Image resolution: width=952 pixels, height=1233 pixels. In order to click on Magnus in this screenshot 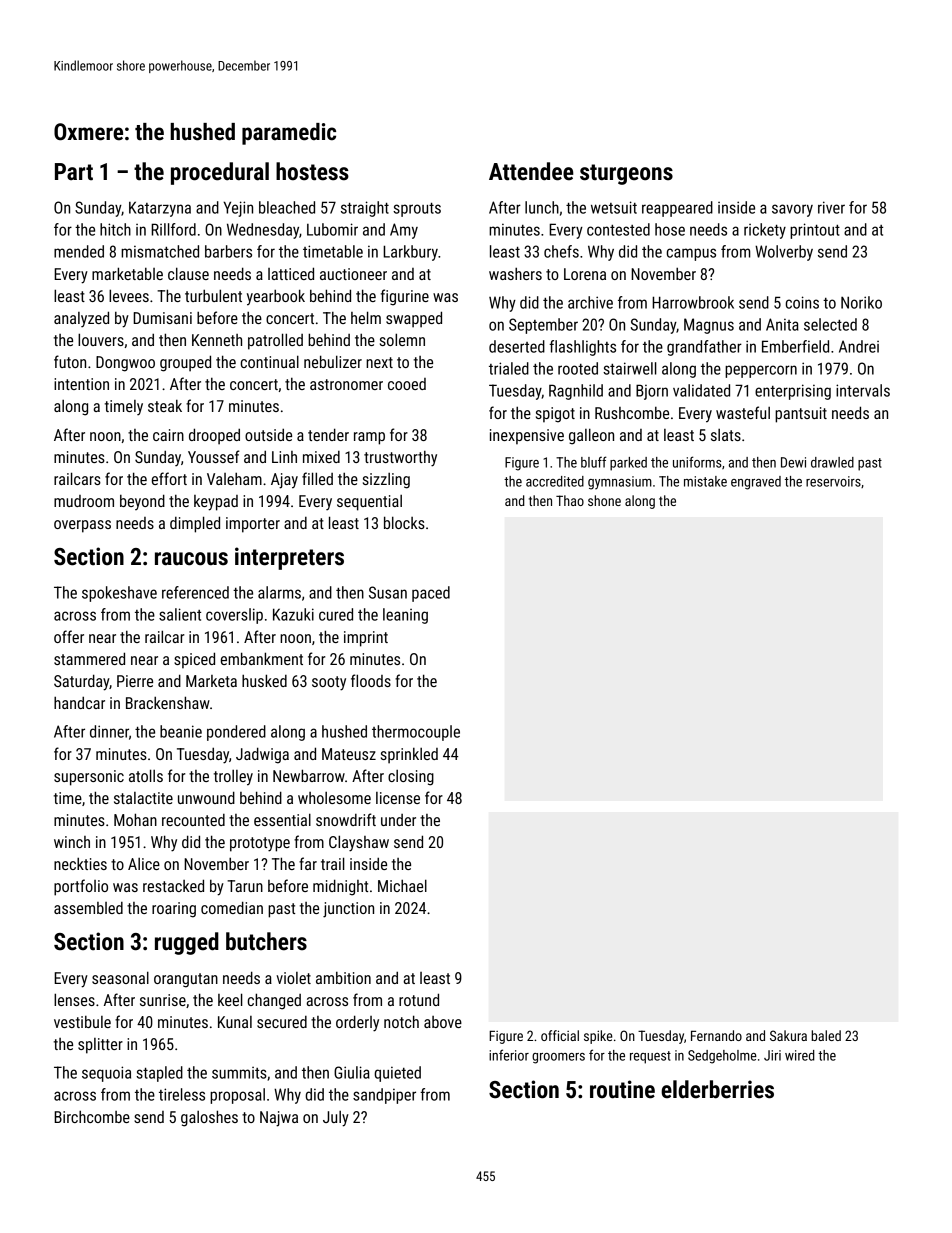, I will do `click(709, 326)`.
